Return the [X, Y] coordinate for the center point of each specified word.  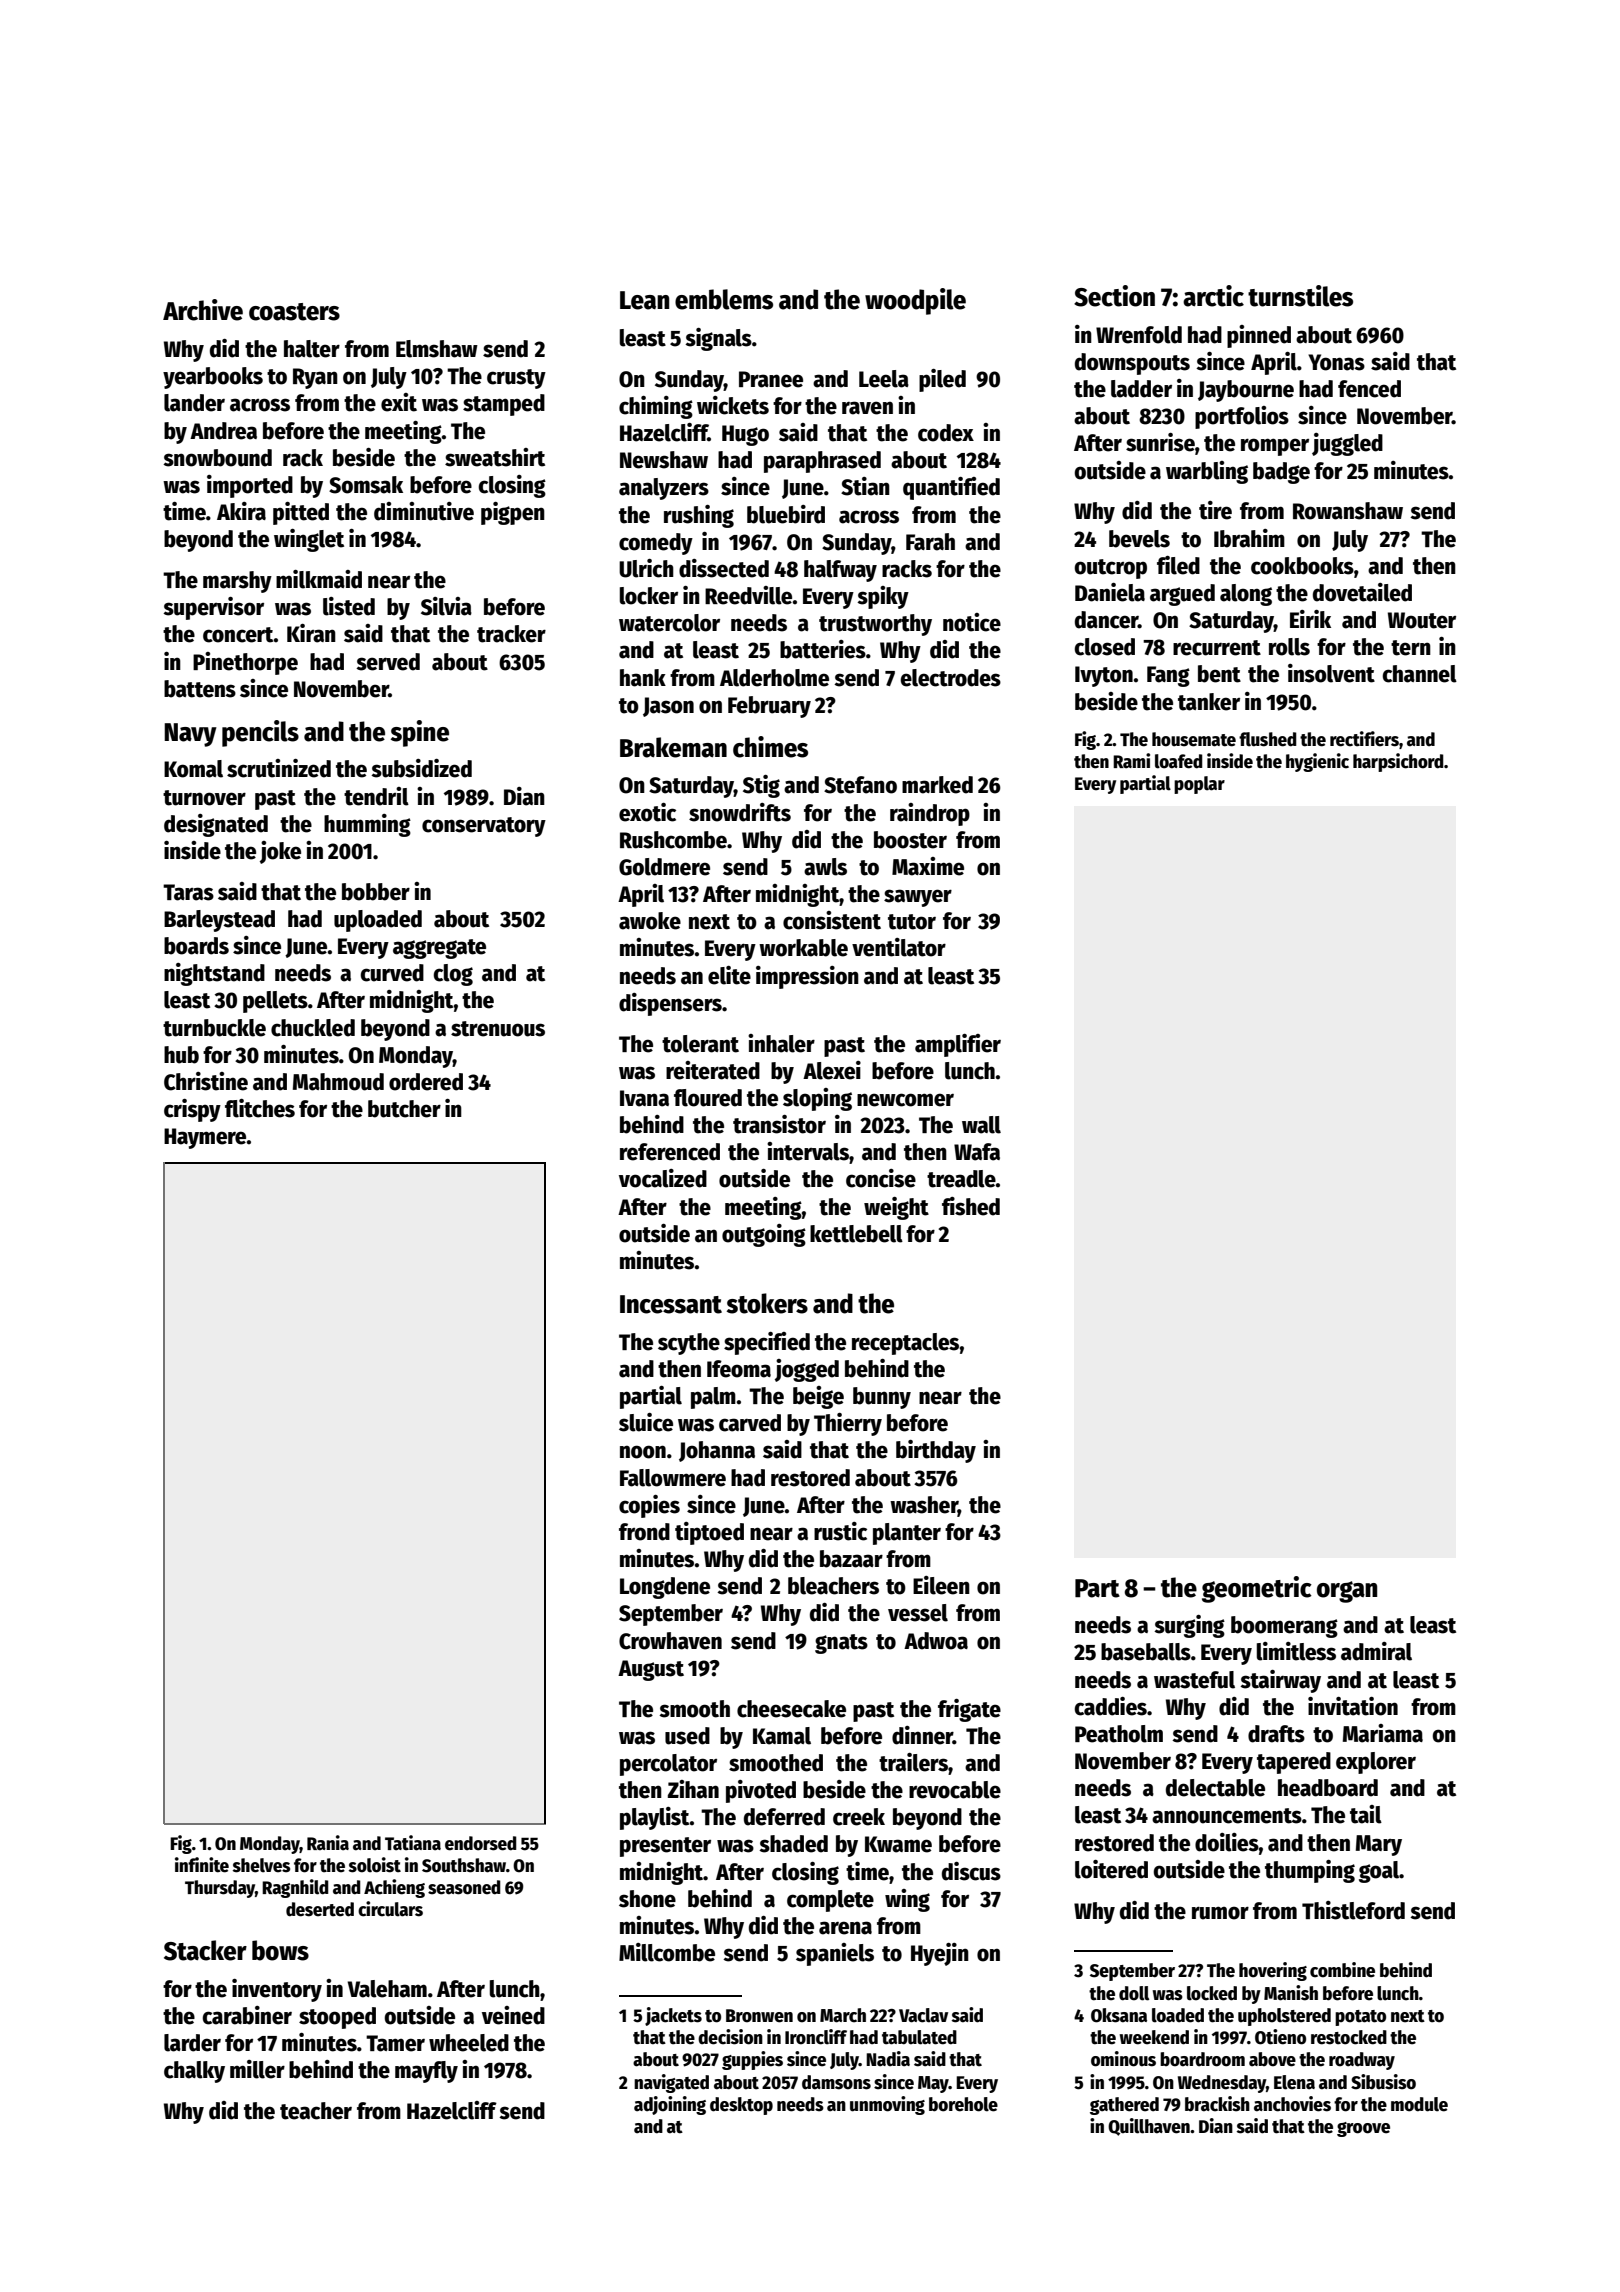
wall [981, 1125]
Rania [328, 1843]
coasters [294, 312]
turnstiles [1300, 296]
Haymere [205, 1138]
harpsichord [1398, 762]
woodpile [915, 301]
